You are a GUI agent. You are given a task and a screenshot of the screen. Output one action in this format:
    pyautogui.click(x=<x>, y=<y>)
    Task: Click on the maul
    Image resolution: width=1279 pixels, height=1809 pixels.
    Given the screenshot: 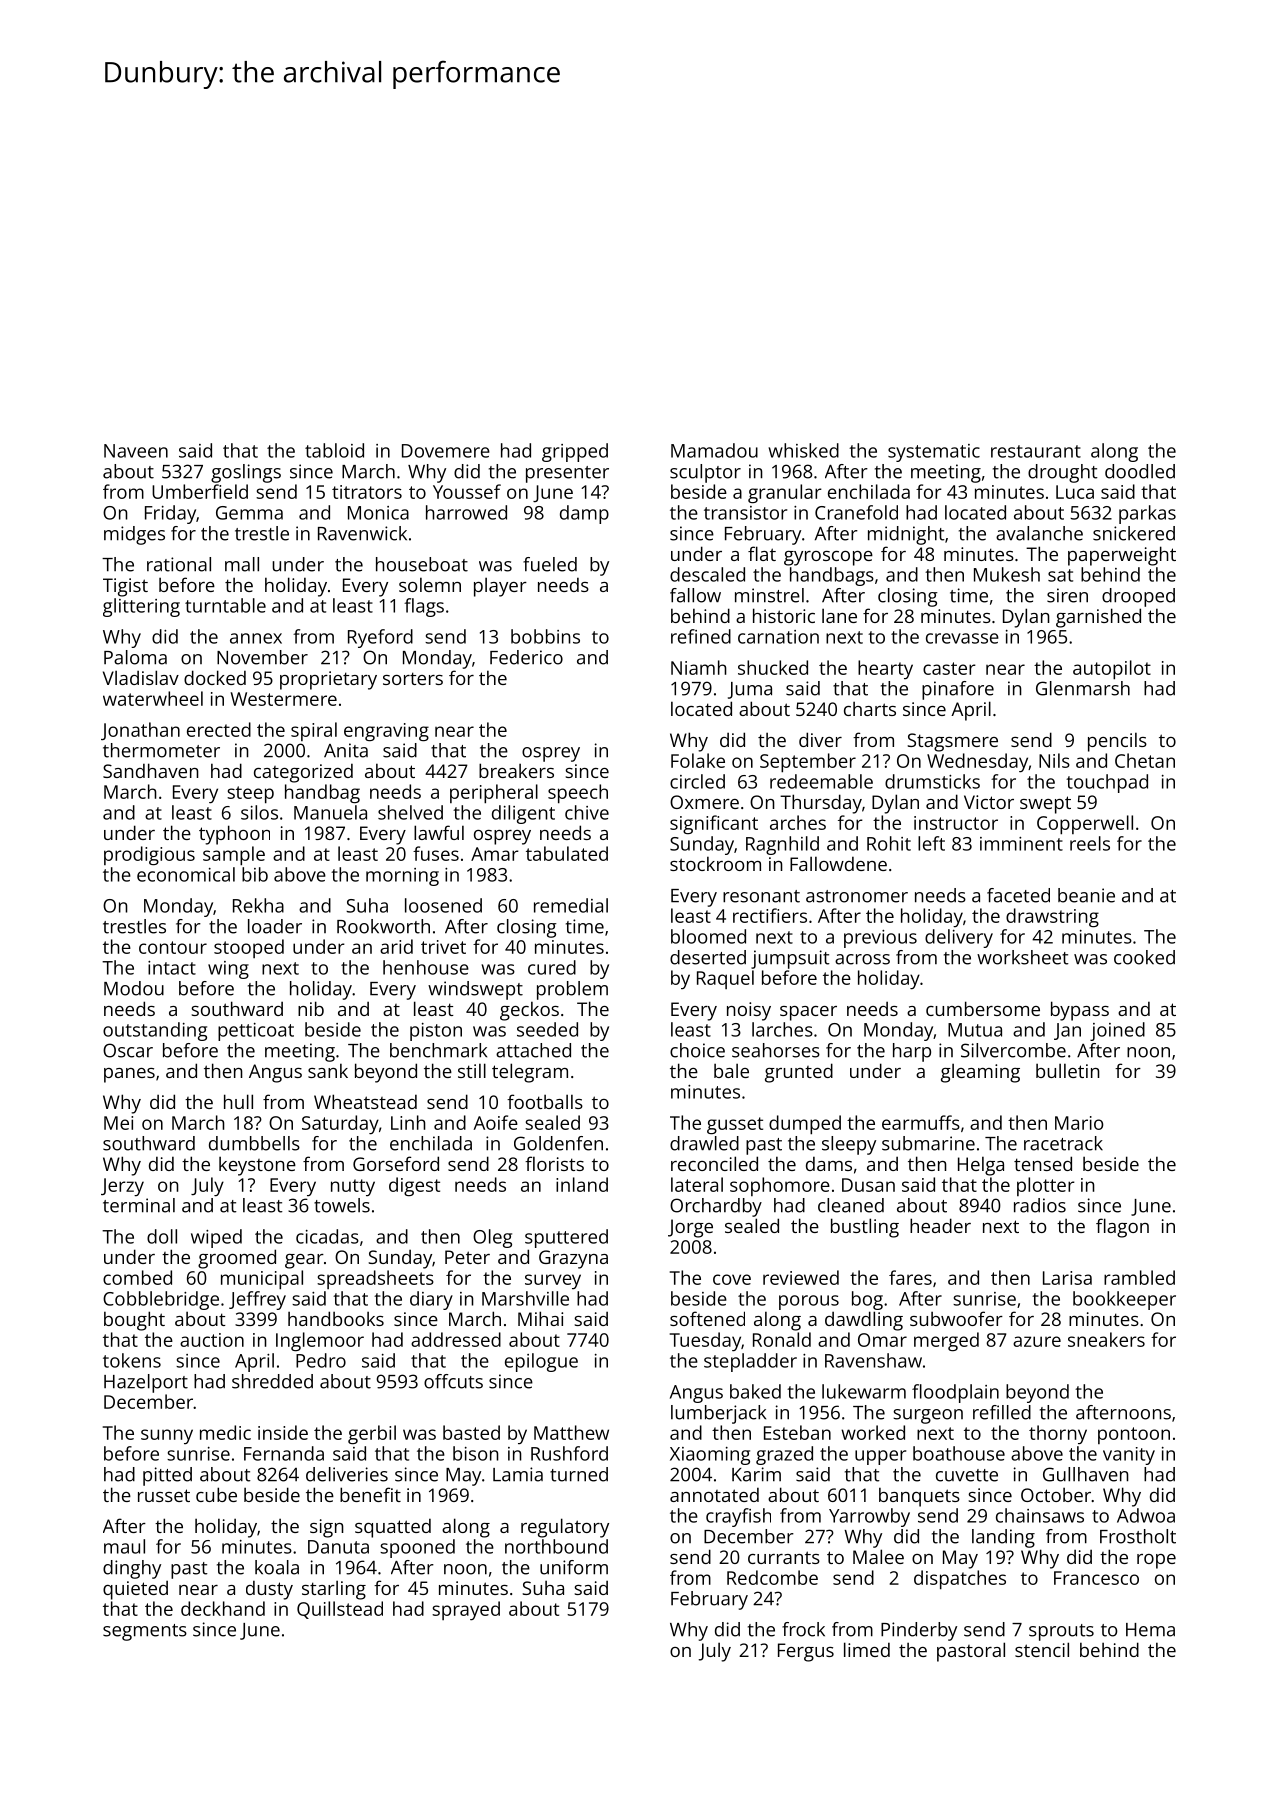 What is the action you would take?
    pyautogui.click(x=124, y=1546)
